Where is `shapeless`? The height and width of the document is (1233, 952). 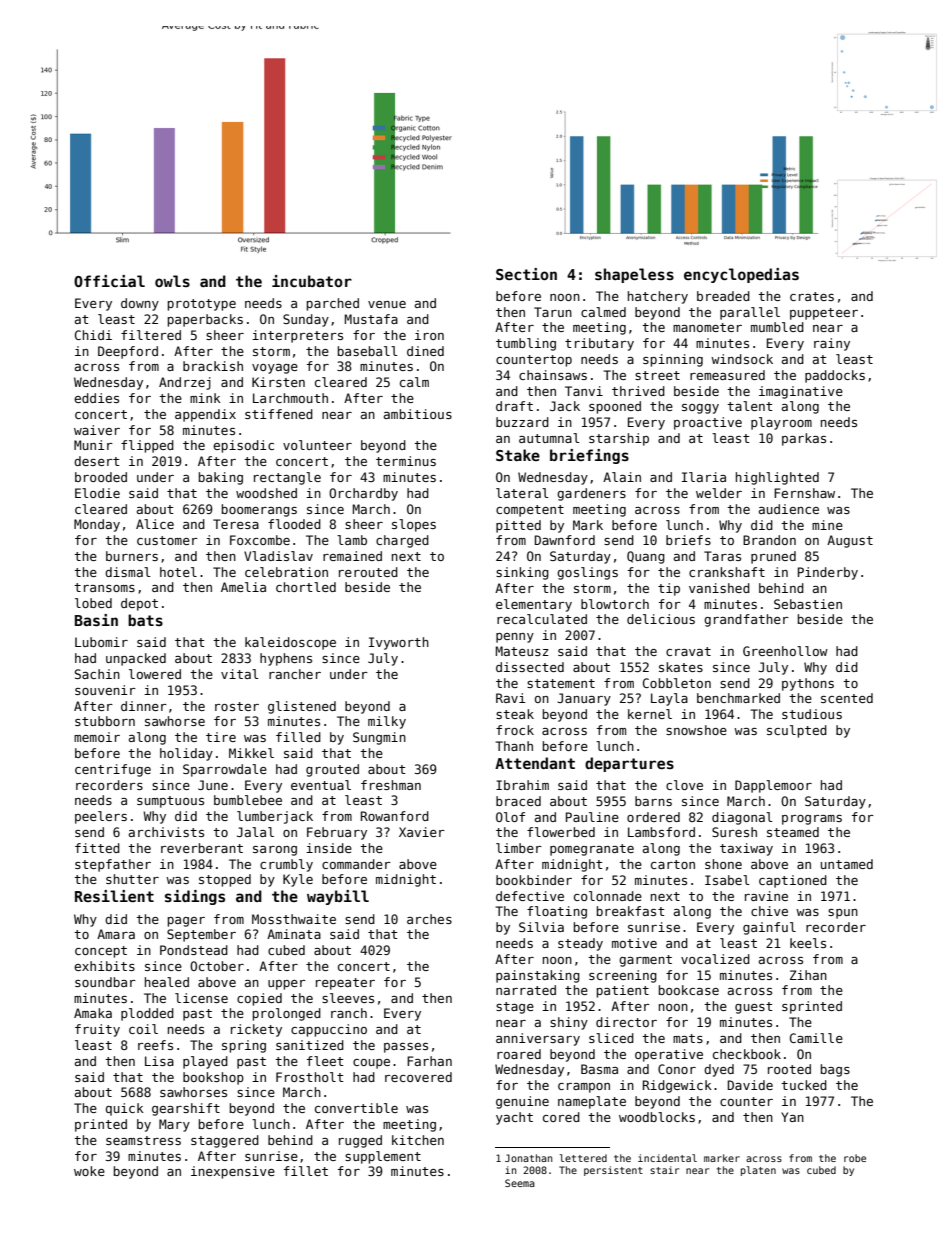
shapeless is located at coordinates (634, 275).
